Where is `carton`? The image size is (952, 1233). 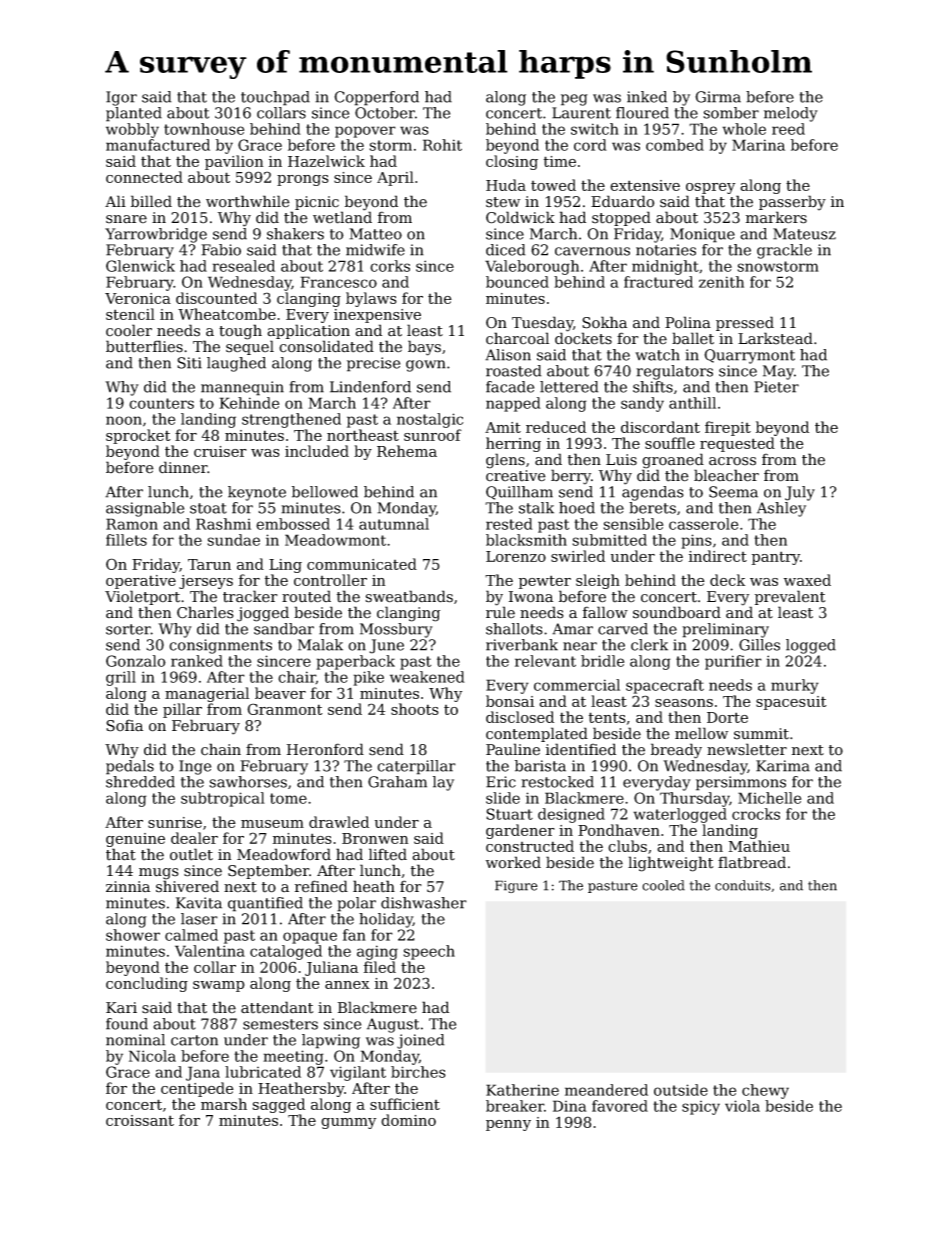 carton is located at coordinates (194, 1040).
